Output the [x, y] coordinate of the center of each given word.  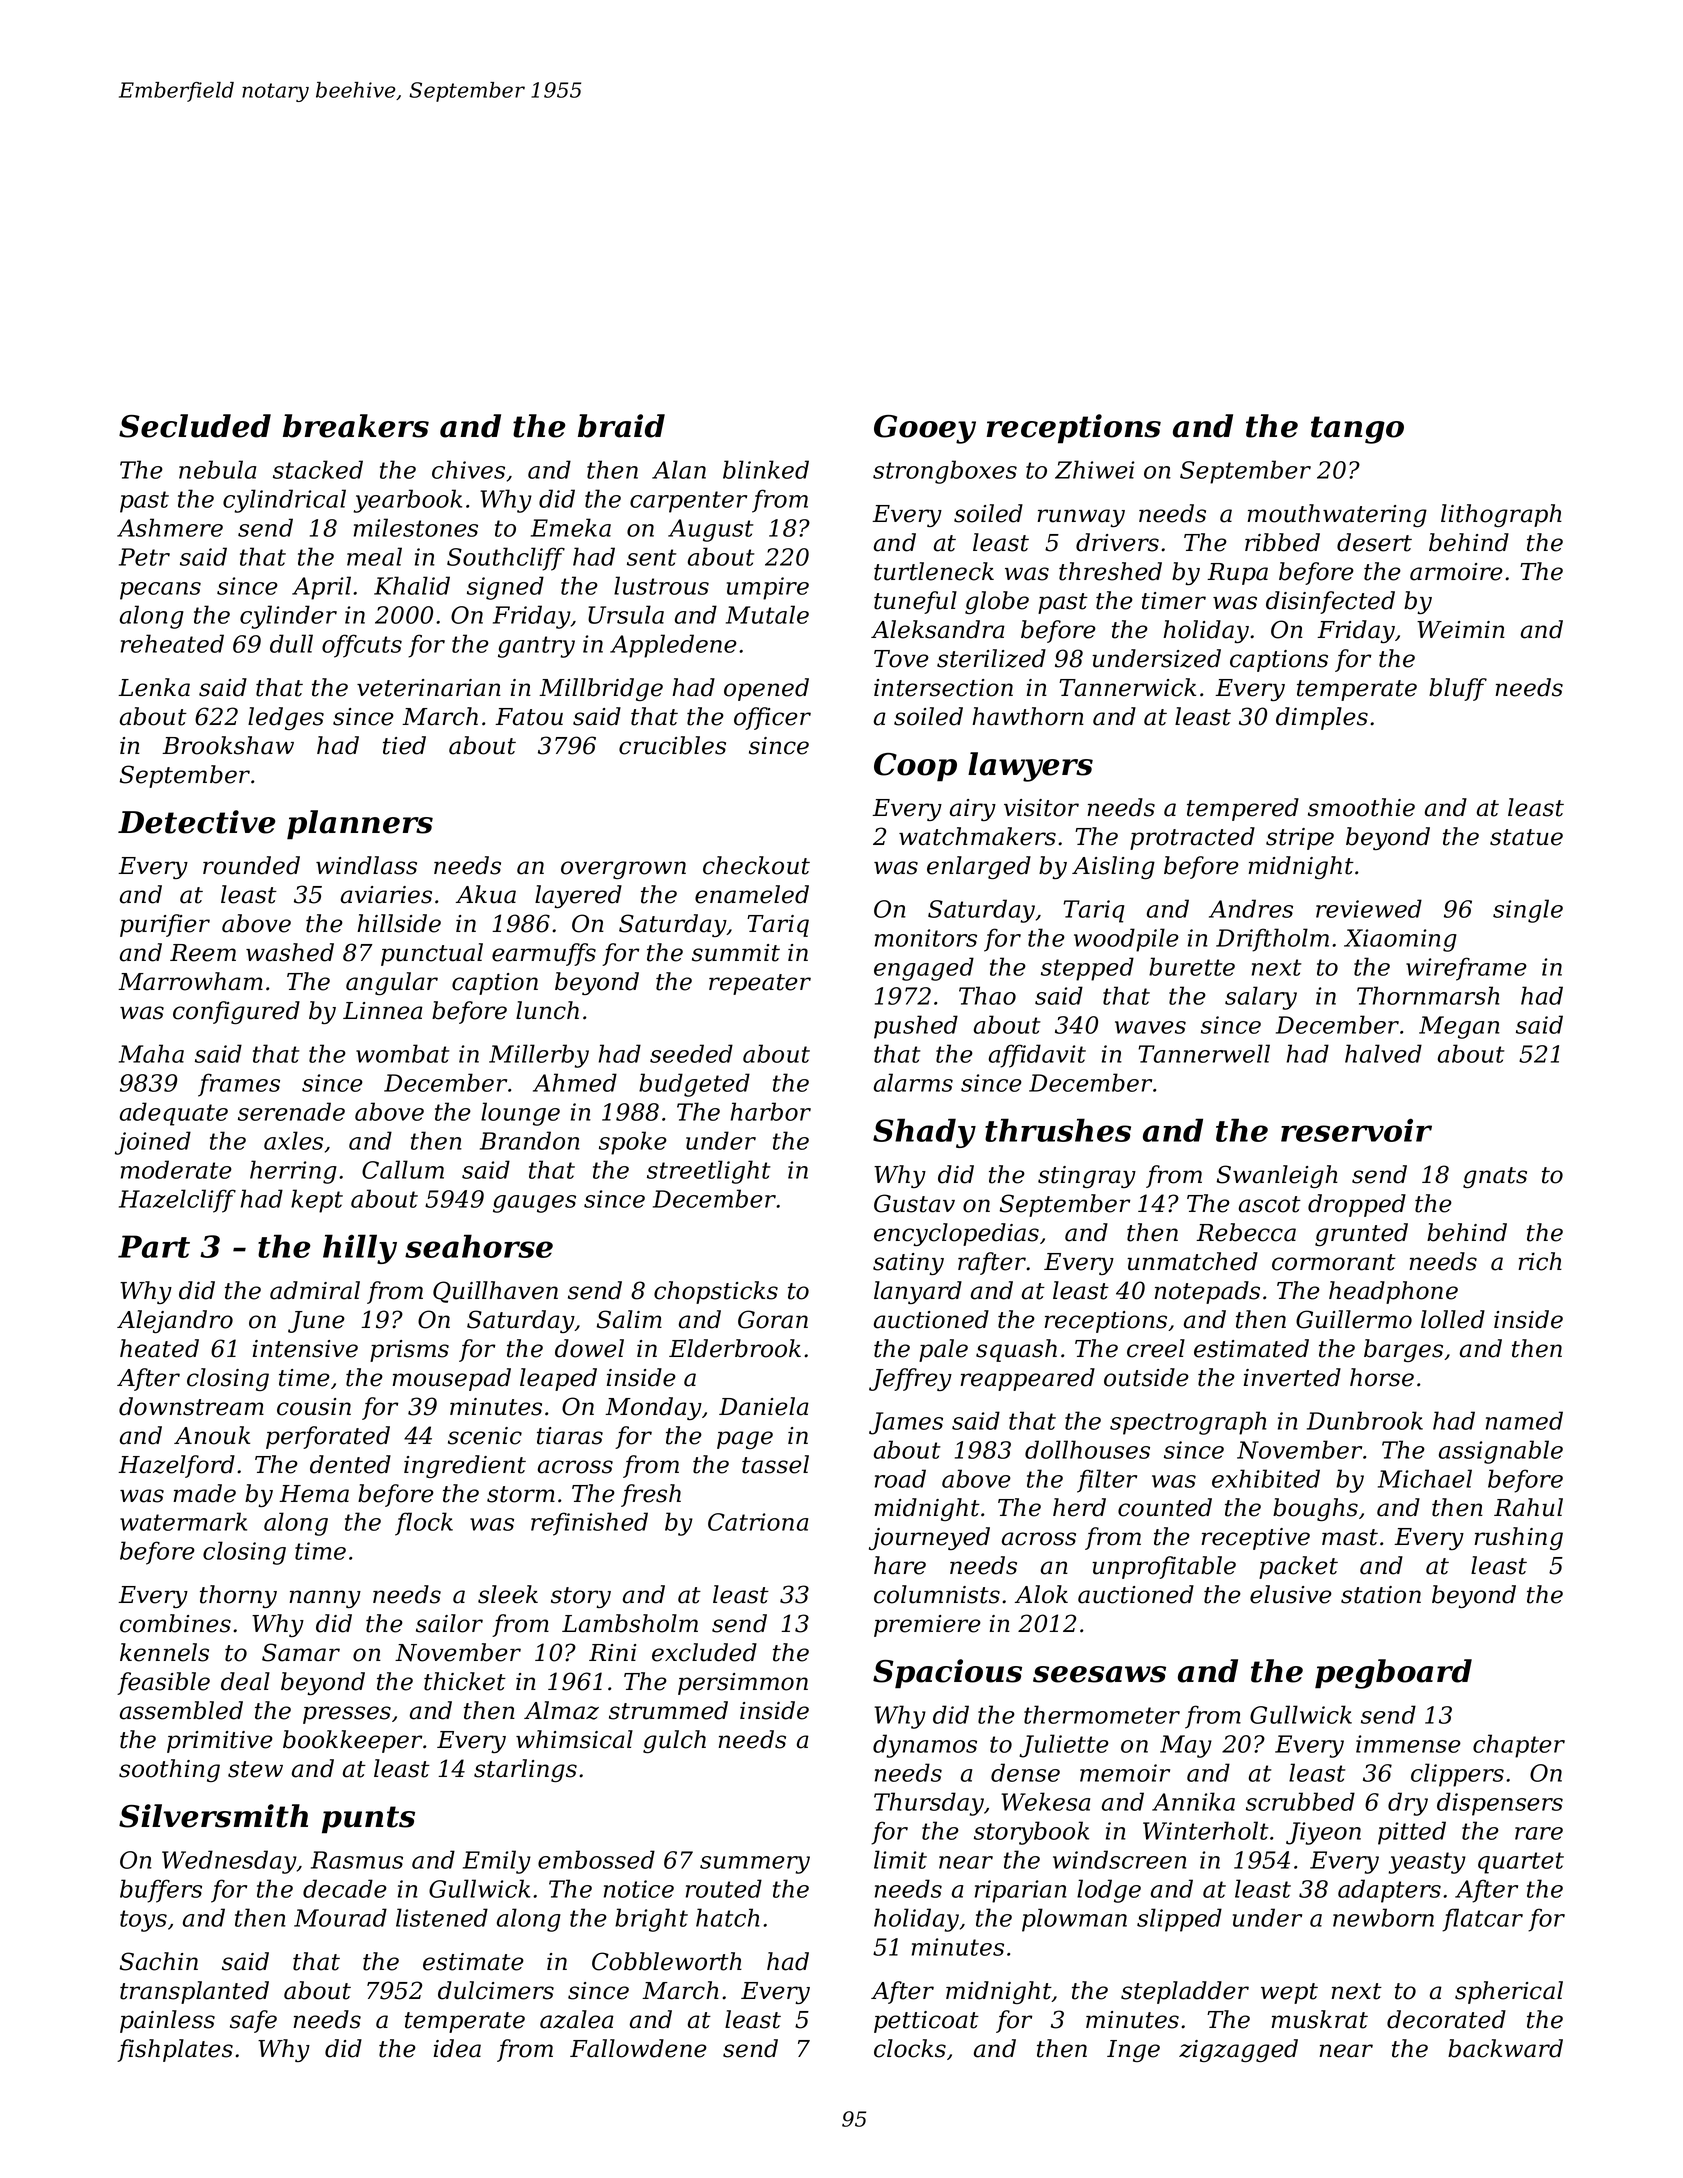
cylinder [288, 617]
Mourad [340, 1917]
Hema [314, 1494]
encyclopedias [956, 1234]
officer [772, 718]
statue [1526, 837]
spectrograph [1188, 1423]
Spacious [947, 1674]
